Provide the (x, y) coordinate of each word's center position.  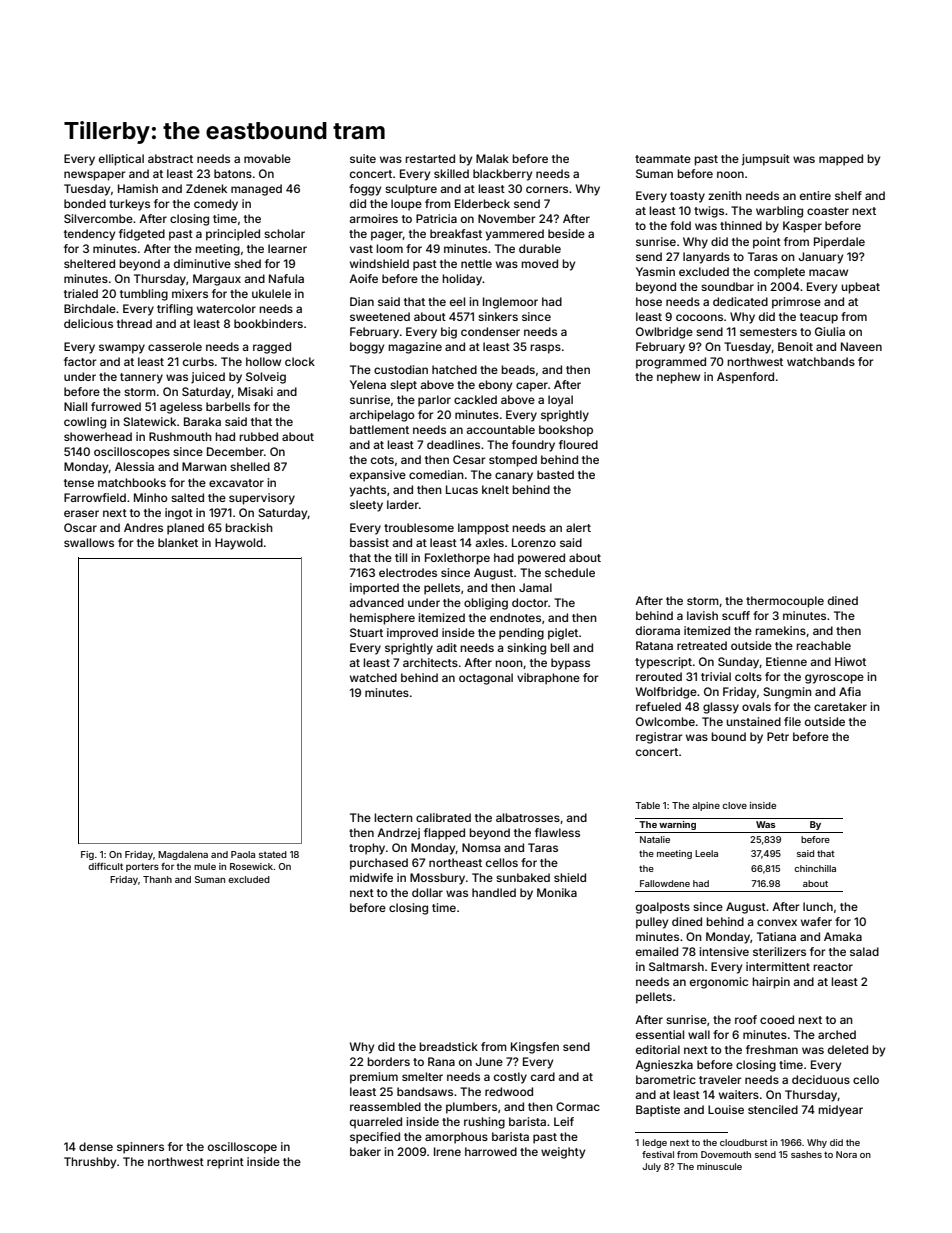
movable (267, 158)
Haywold (239, 544)
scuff (736, 615)
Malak (492, 158)
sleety (366, 506)
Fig (87, 855)
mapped (841, 160)
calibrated (443, 817)
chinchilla (815, 868)
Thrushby (90, 1163)
